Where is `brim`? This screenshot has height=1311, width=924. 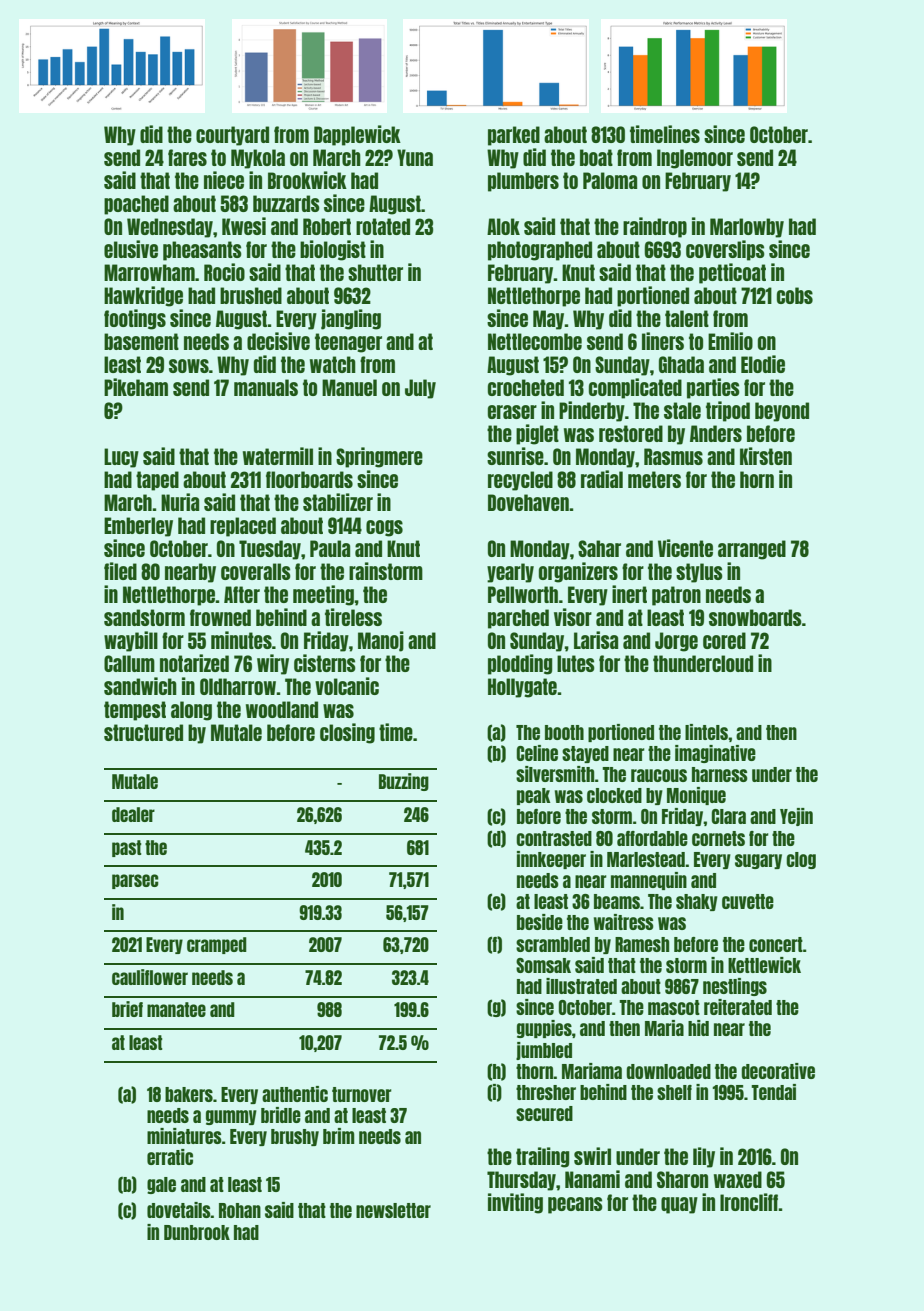 brim is located at coordinates (339, 1136).
